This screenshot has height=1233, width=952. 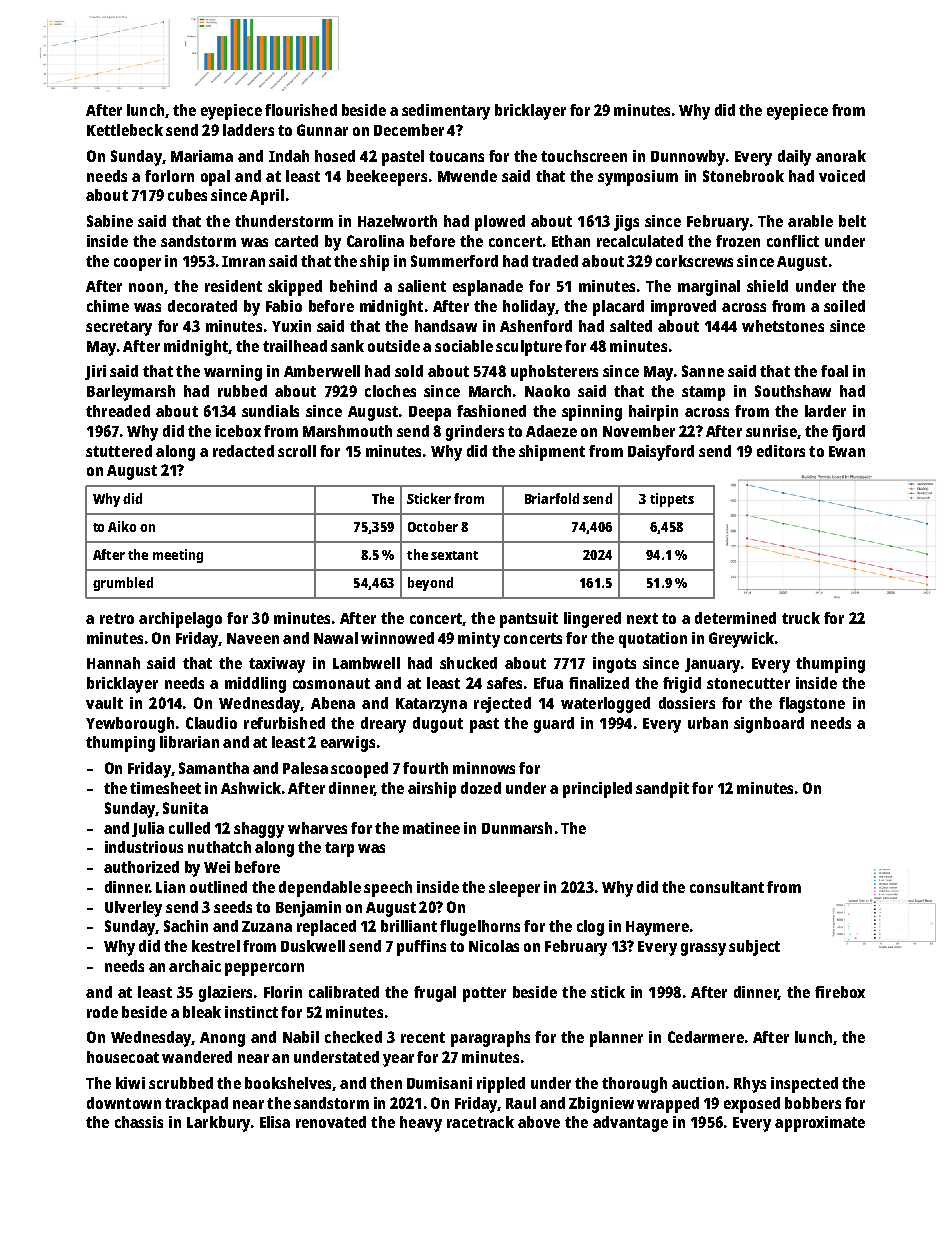 What do you see at coordinates (480, 1122) in the screenshot?
I see `racetrack` at bounding box center [480, 1122].
